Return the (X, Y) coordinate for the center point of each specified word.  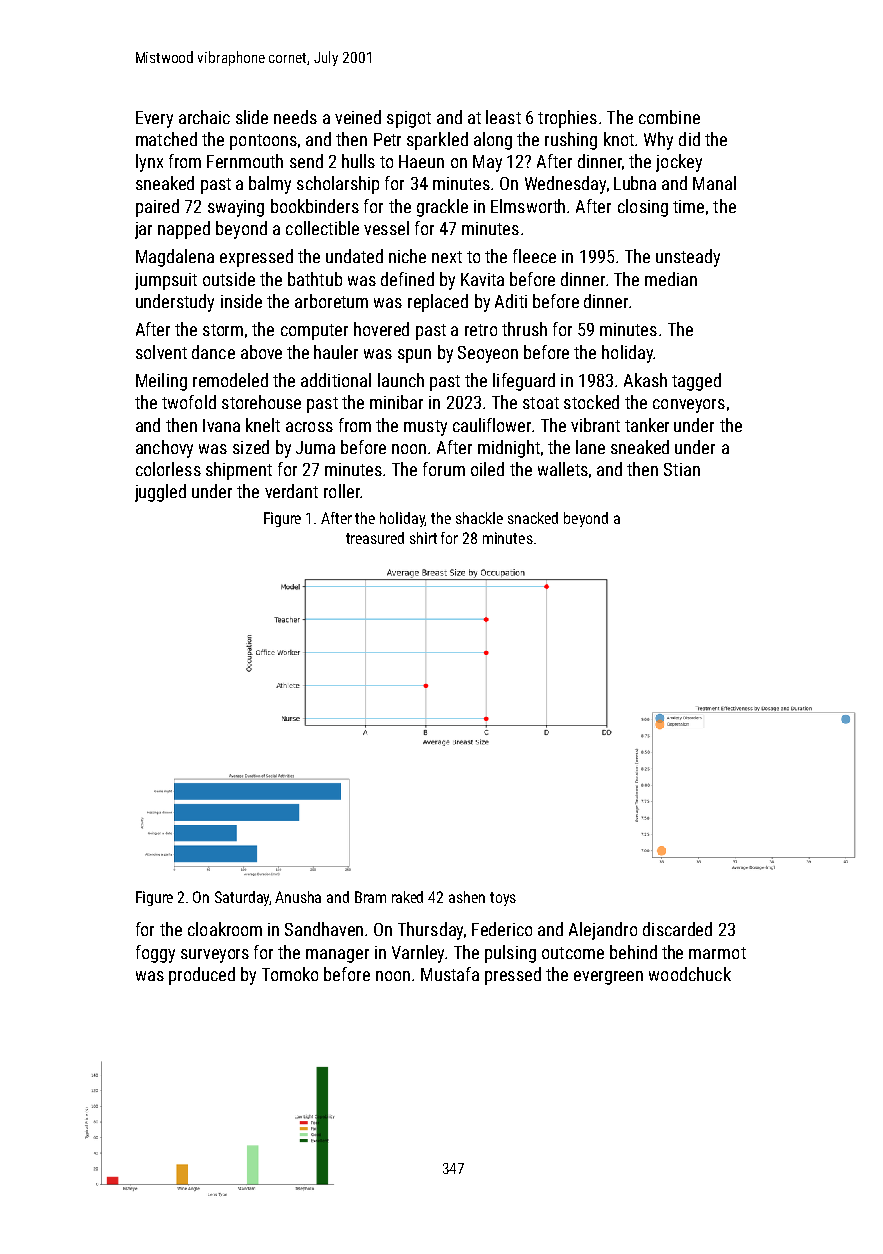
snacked (533, 518)
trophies (567, 119)
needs (295, 117)
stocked (591, 402)
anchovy (164, 449)
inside (241, 301)
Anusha (298, 897)
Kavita (482, 279)
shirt (423, 538)
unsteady (688, 258)
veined (358, 117)
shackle (479, 518)
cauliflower (492, 425)
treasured (375, 538)
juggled (160, 493)
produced (202, 976)
